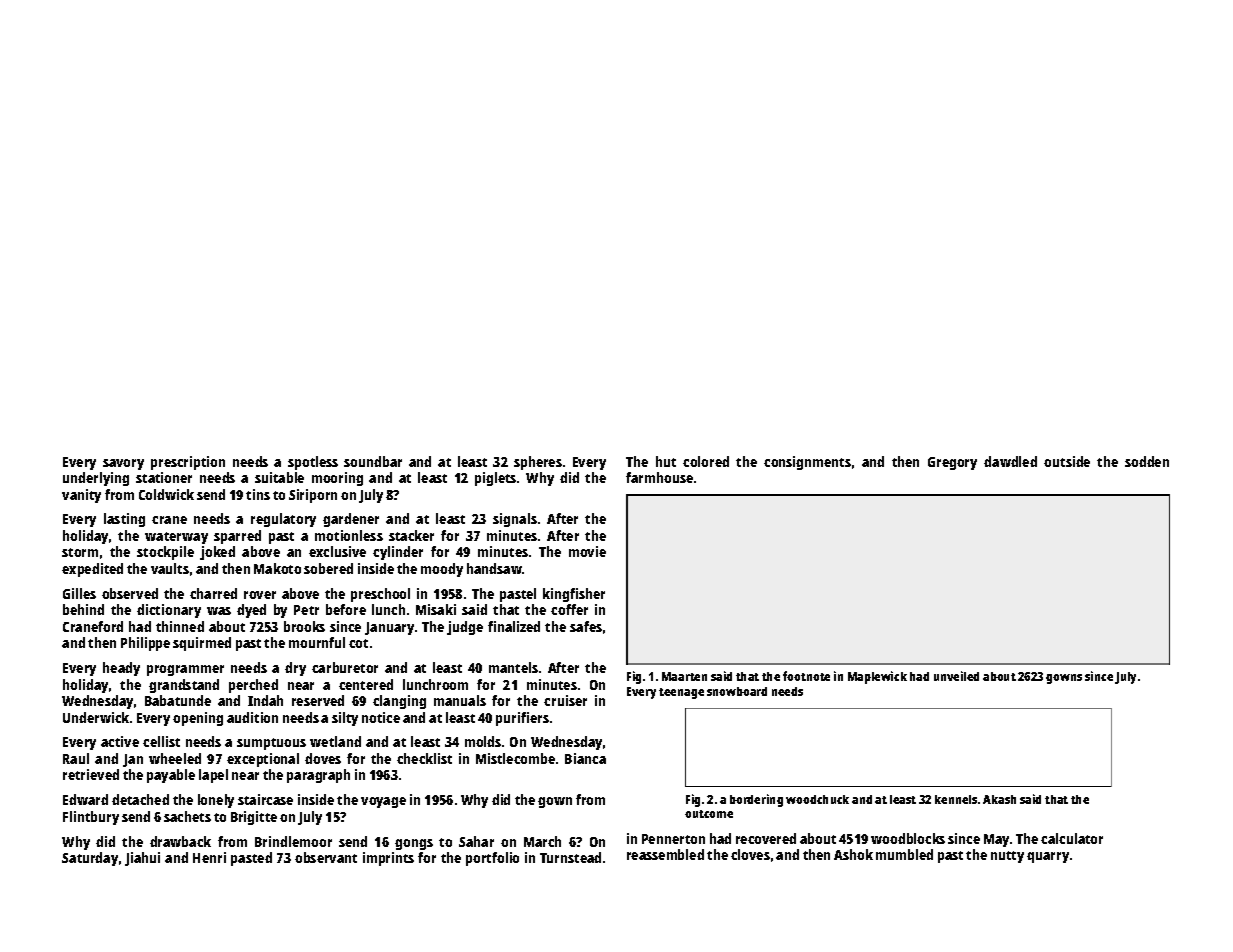 The image size is (1233, 952). I want to click on imprints, so click(388, 859).
